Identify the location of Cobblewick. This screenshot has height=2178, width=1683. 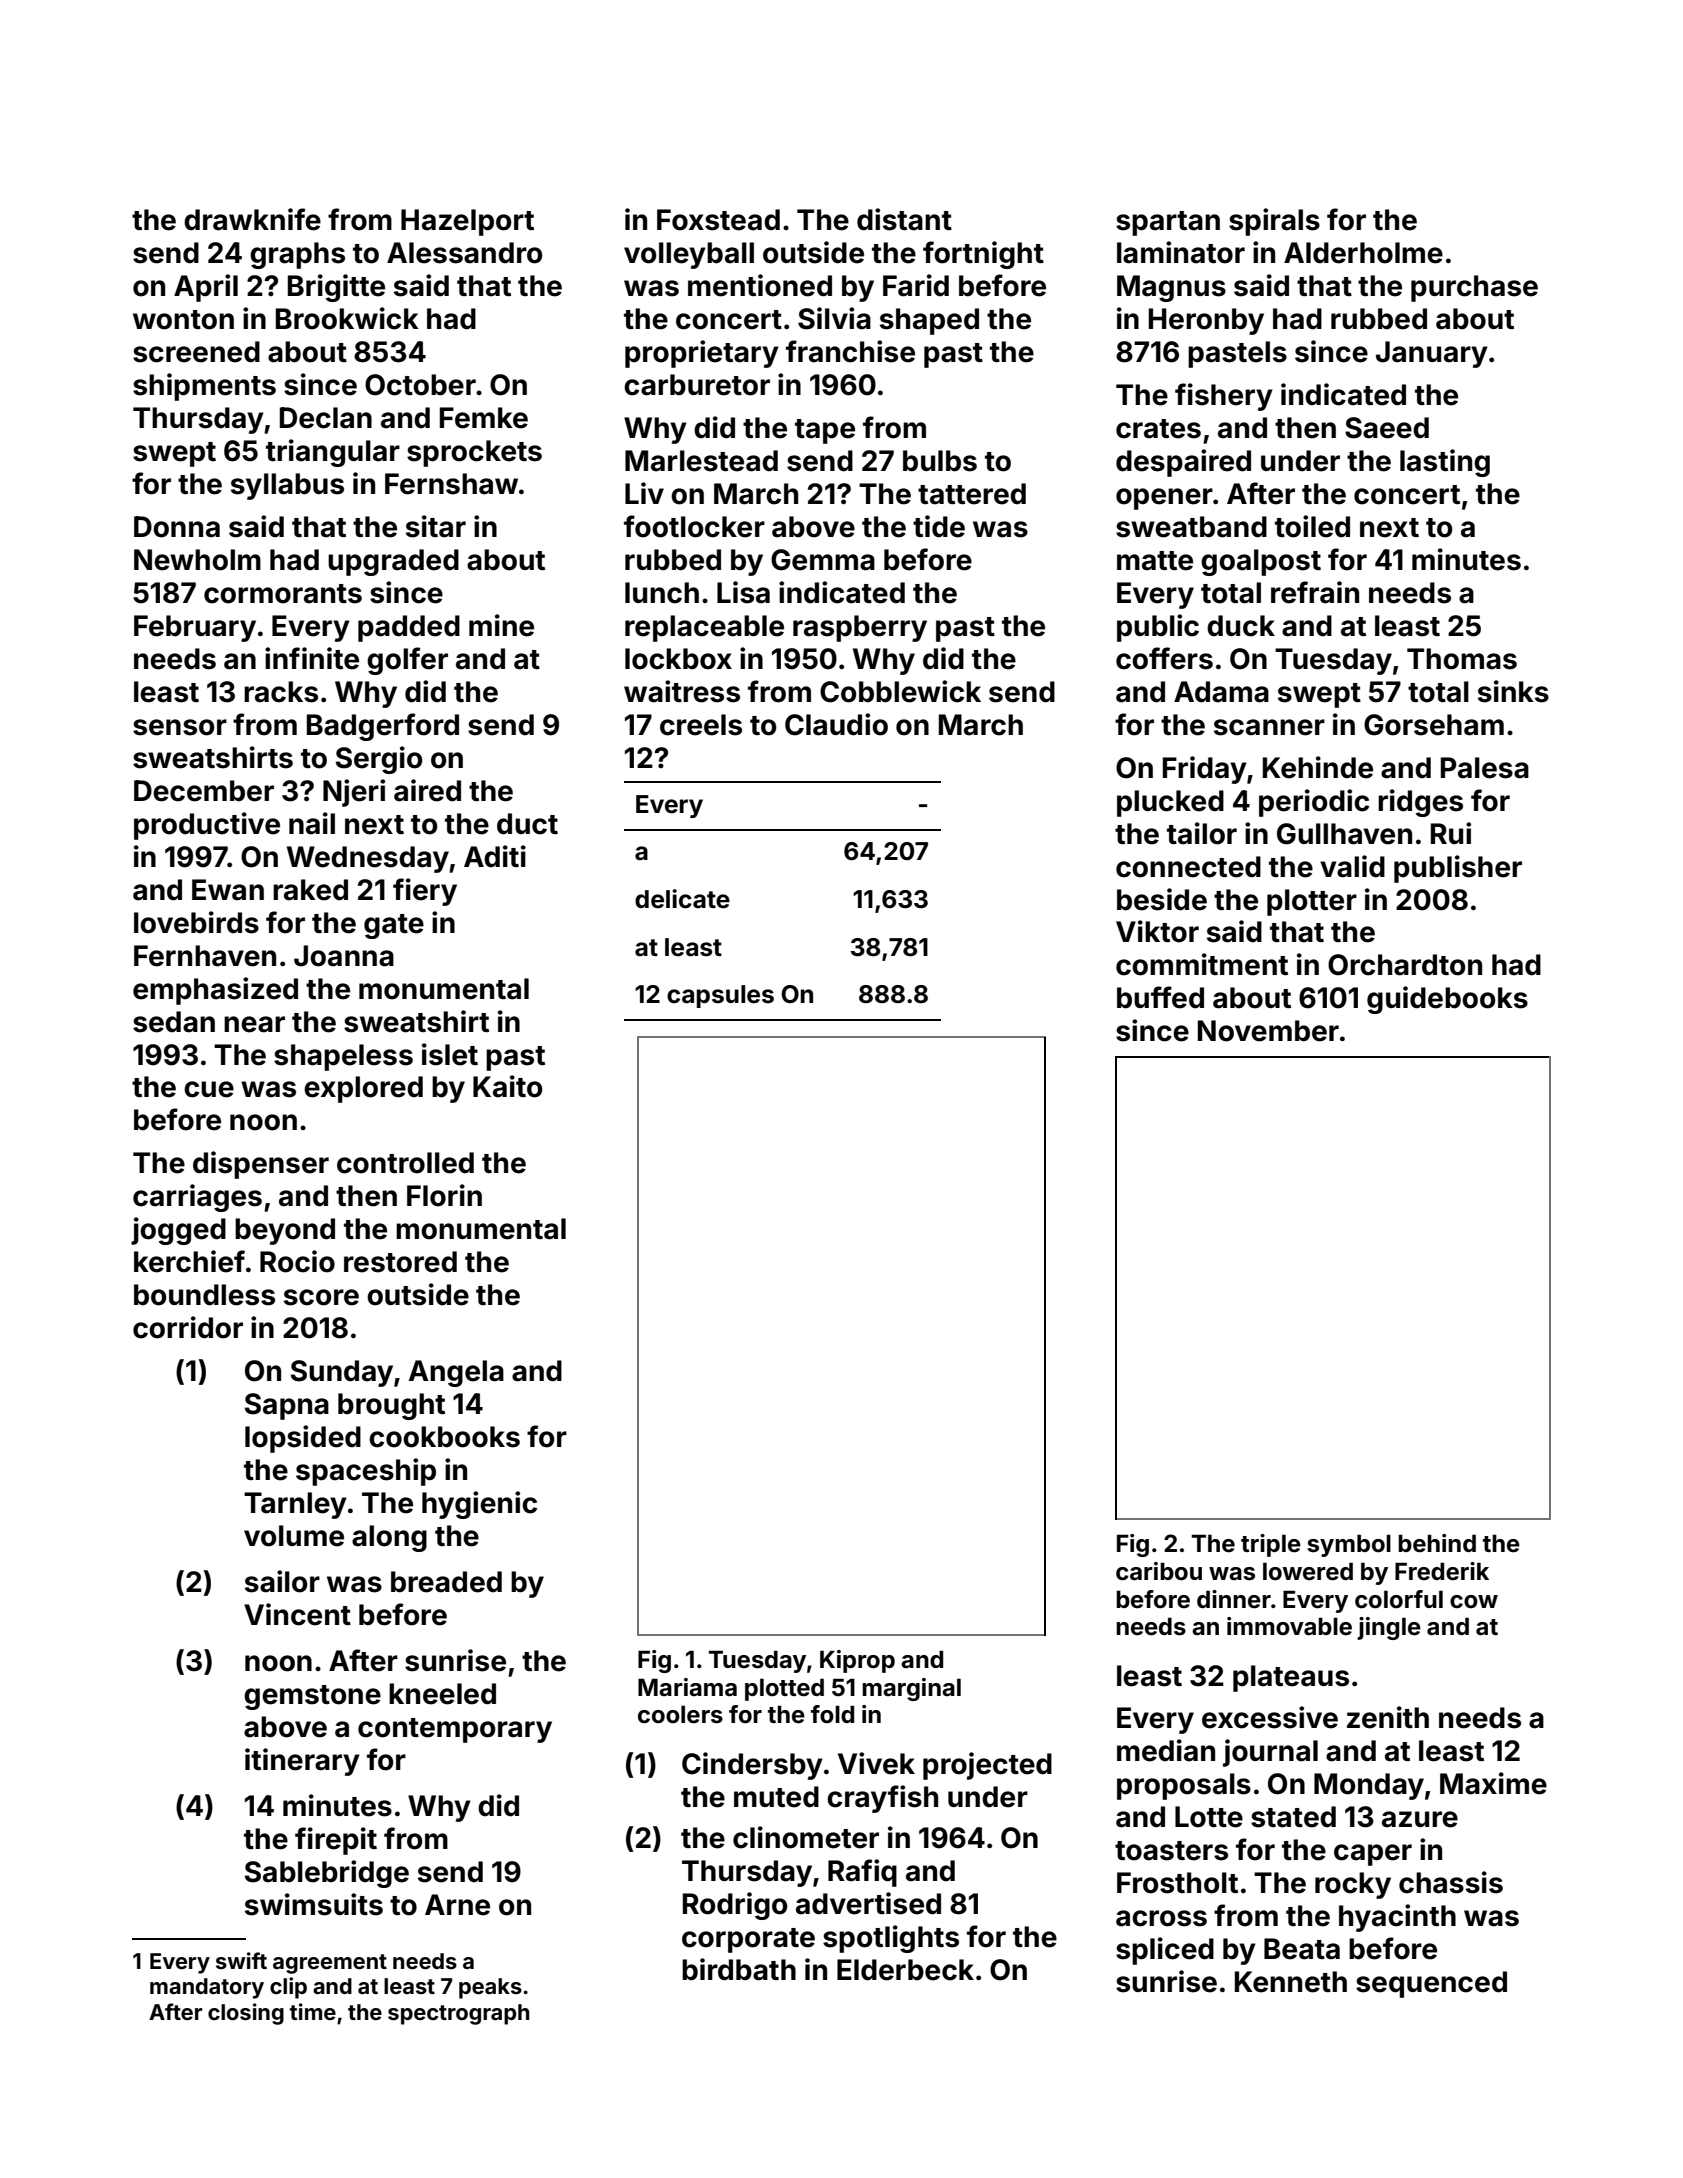
(900, 691).
